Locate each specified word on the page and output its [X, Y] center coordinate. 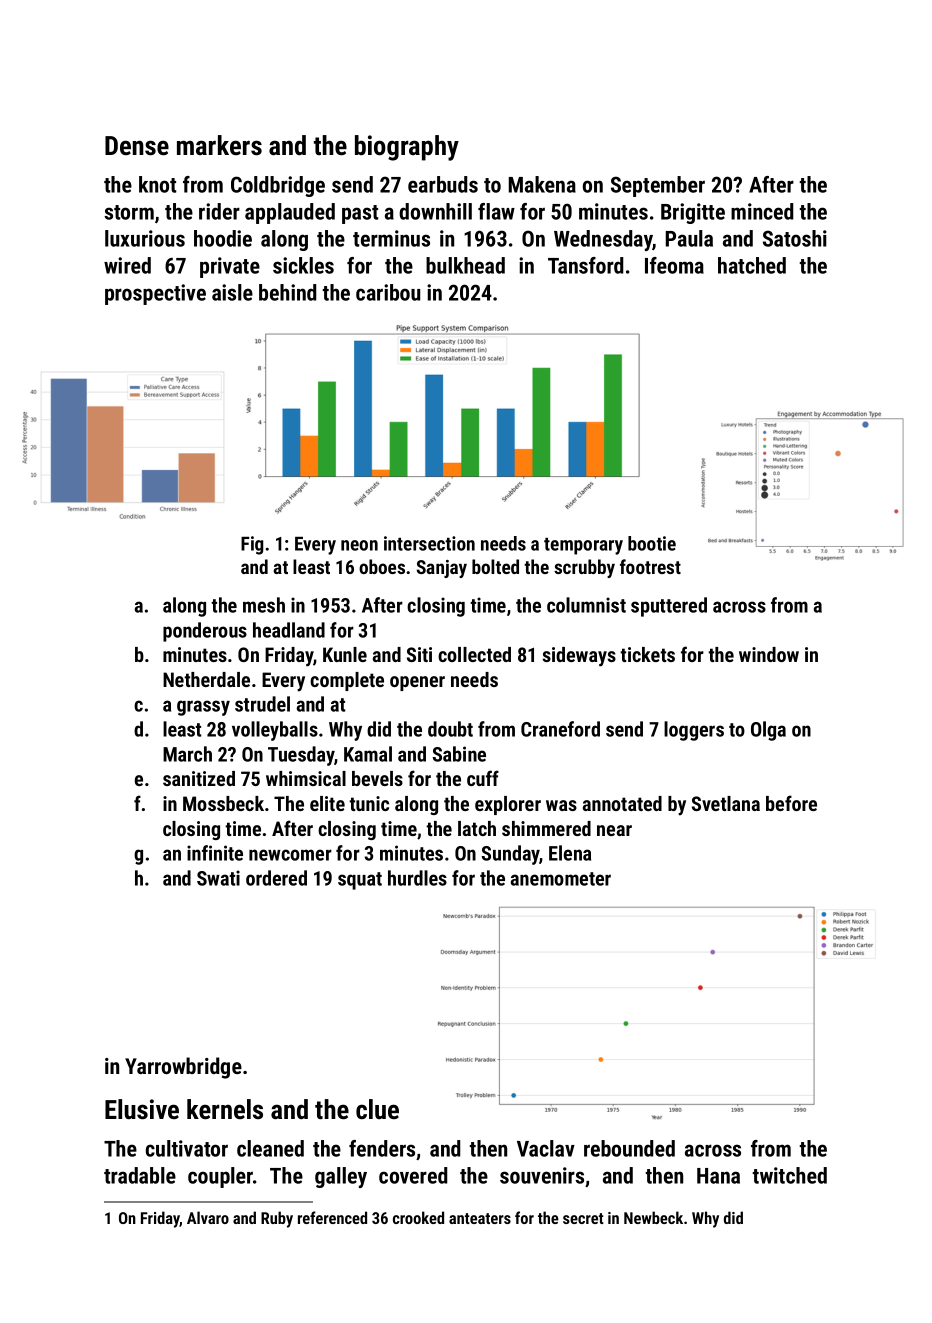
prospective [155, 294]
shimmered [546, 828]
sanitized [199, 778]
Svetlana [726, 803]
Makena [542, 184]
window [769, 654]
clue [377, 1109]
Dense [137, 146]
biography [407, 148]
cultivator [187, 1148]
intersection [429, 543]
